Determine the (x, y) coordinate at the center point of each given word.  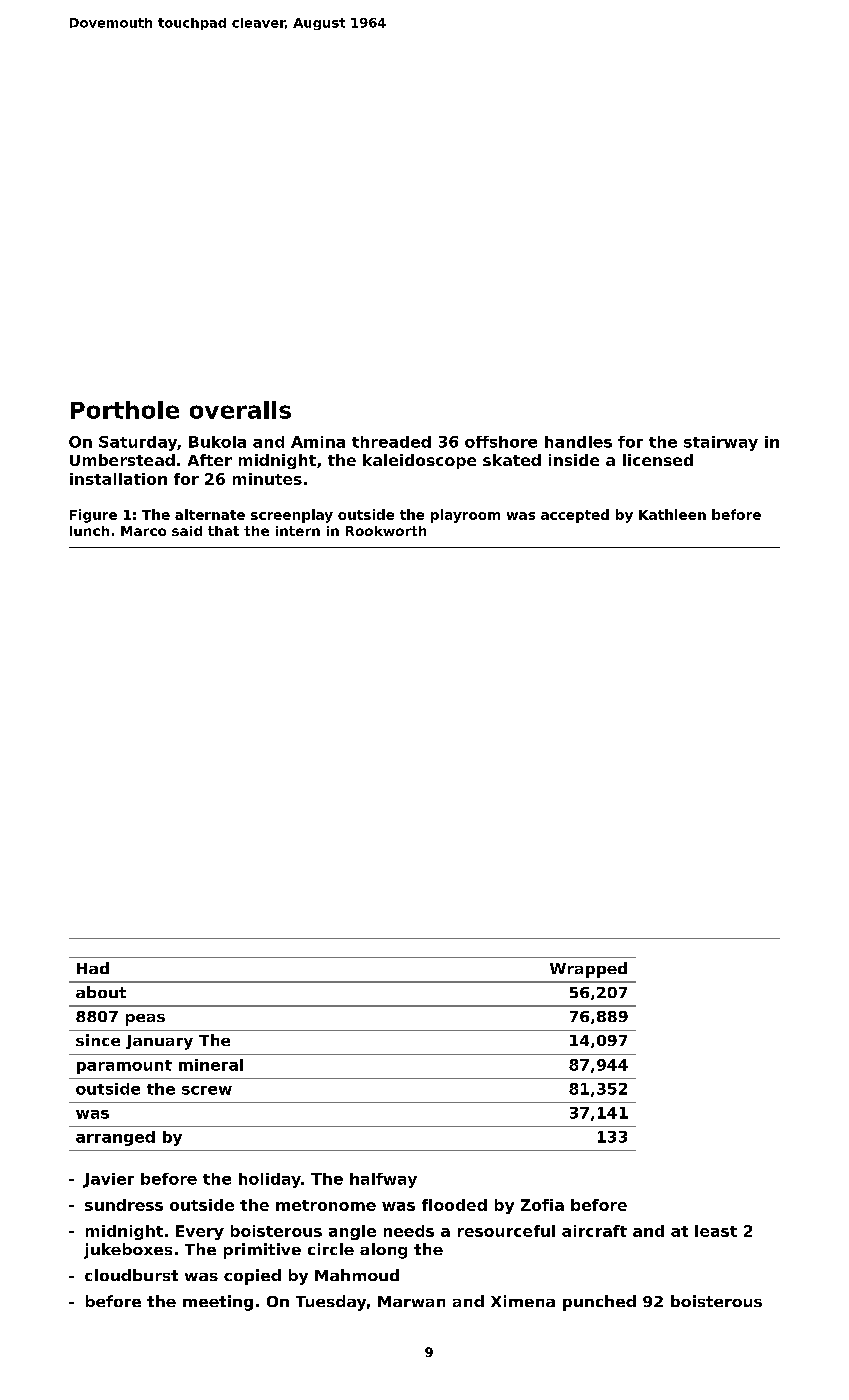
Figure (93, 516)
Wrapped (588, 970)
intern (298, 531)
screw (207, 1090)
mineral (211, 1065)
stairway (721, 443)
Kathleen (672, 514)
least (716, 1231)
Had (93, 968)
